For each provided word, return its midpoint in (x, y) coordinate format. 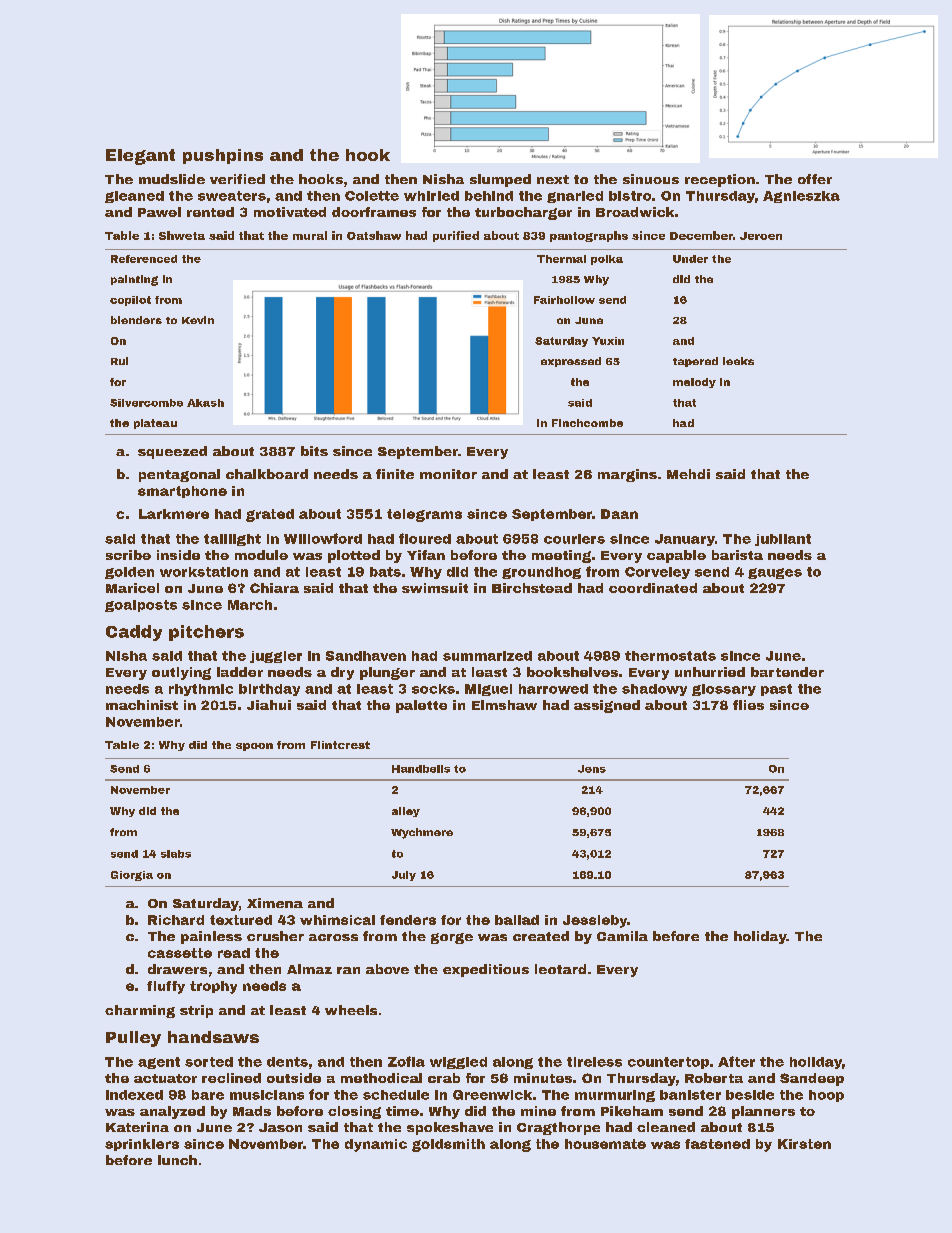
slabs (176, 854)
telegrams (424, 515)
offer (815, 179)
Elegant (140, 157)
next (553, 179)
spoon (254, 747)
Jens (592, 769)
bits (314, 451)
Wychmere (422, 833)
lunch (177, 1160)
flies (748, 705)
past (776, 690)
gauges (775, 573)
